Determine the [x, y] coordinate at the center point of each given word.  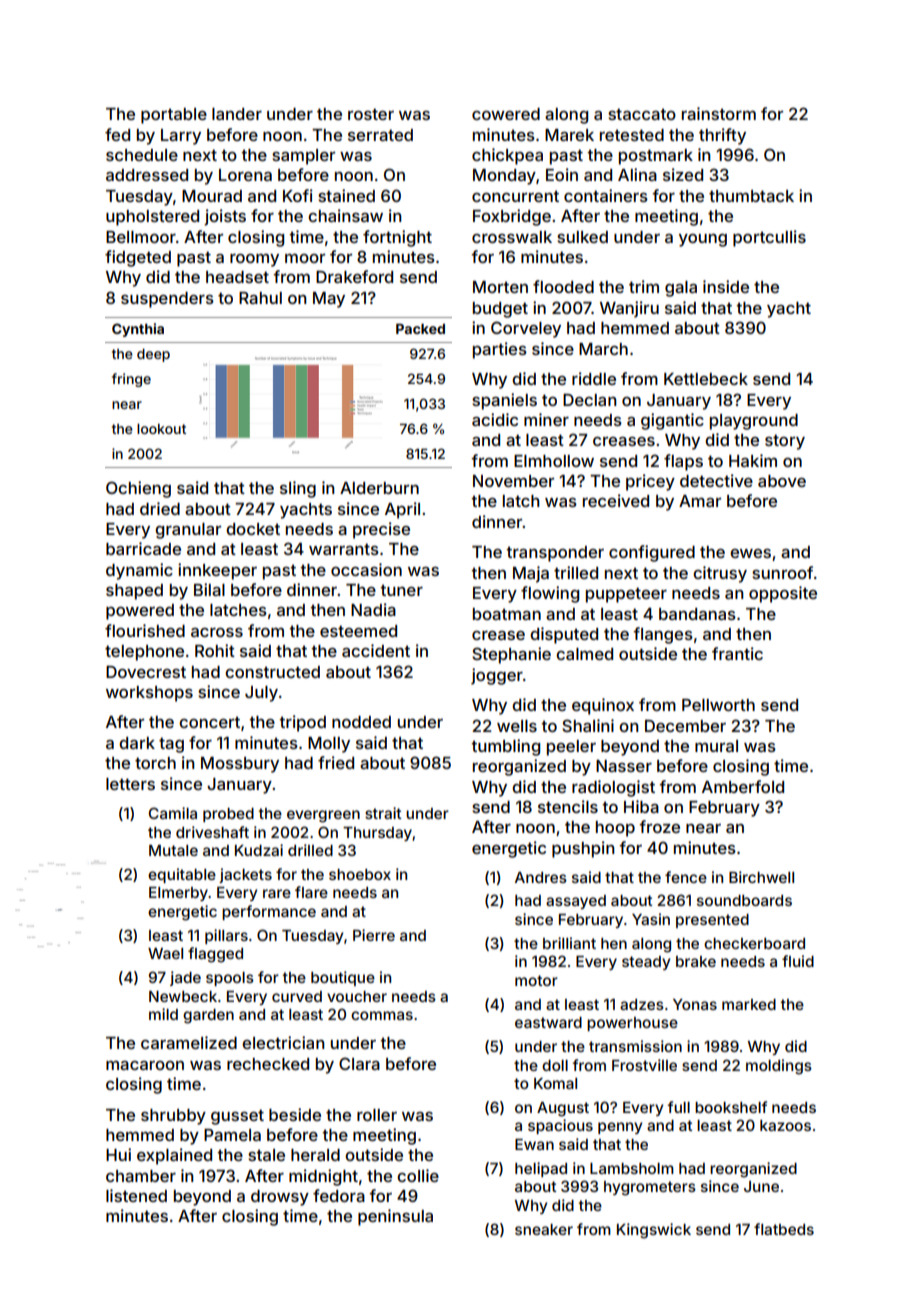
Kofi [298, 195]
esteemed [358, 631]
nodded [361, 722]
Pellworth [718, 705]
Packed [420, 329]
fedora [339, 1195]
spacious [560, 1126]
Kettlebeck [706, 379]
